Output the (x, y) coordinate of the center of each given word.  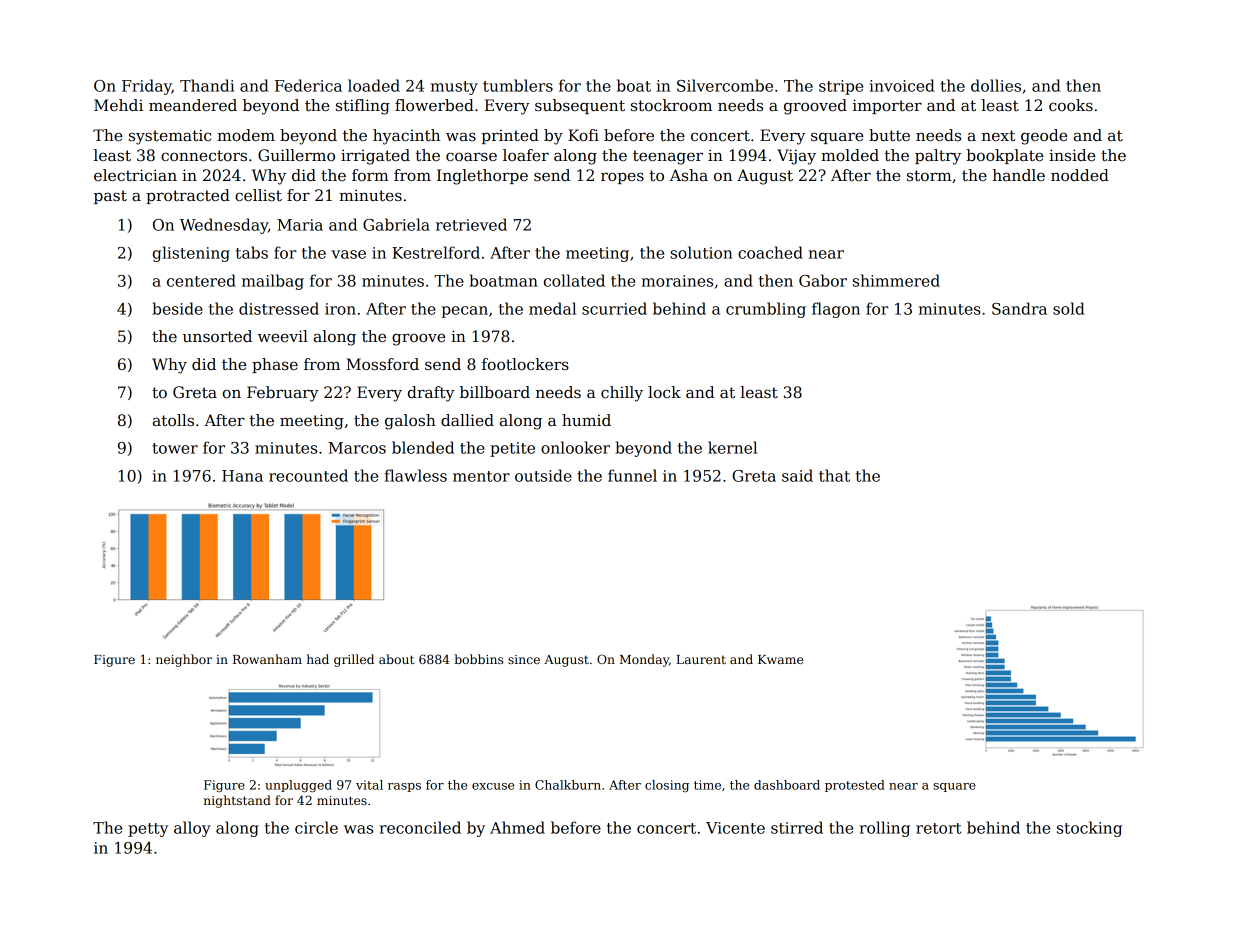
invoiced (902, 85)
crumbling (766, 310)
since (524, 659)
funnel (632, 475)
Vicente (735, 828)
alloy (192, 829)
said (797, 475)
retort (939, 828)
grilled (354, 660)
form (370, 175)
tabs (252, 252)
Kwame (780, 659)
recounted (308, 475)
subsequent (580, 106)
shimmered (896, 280)
